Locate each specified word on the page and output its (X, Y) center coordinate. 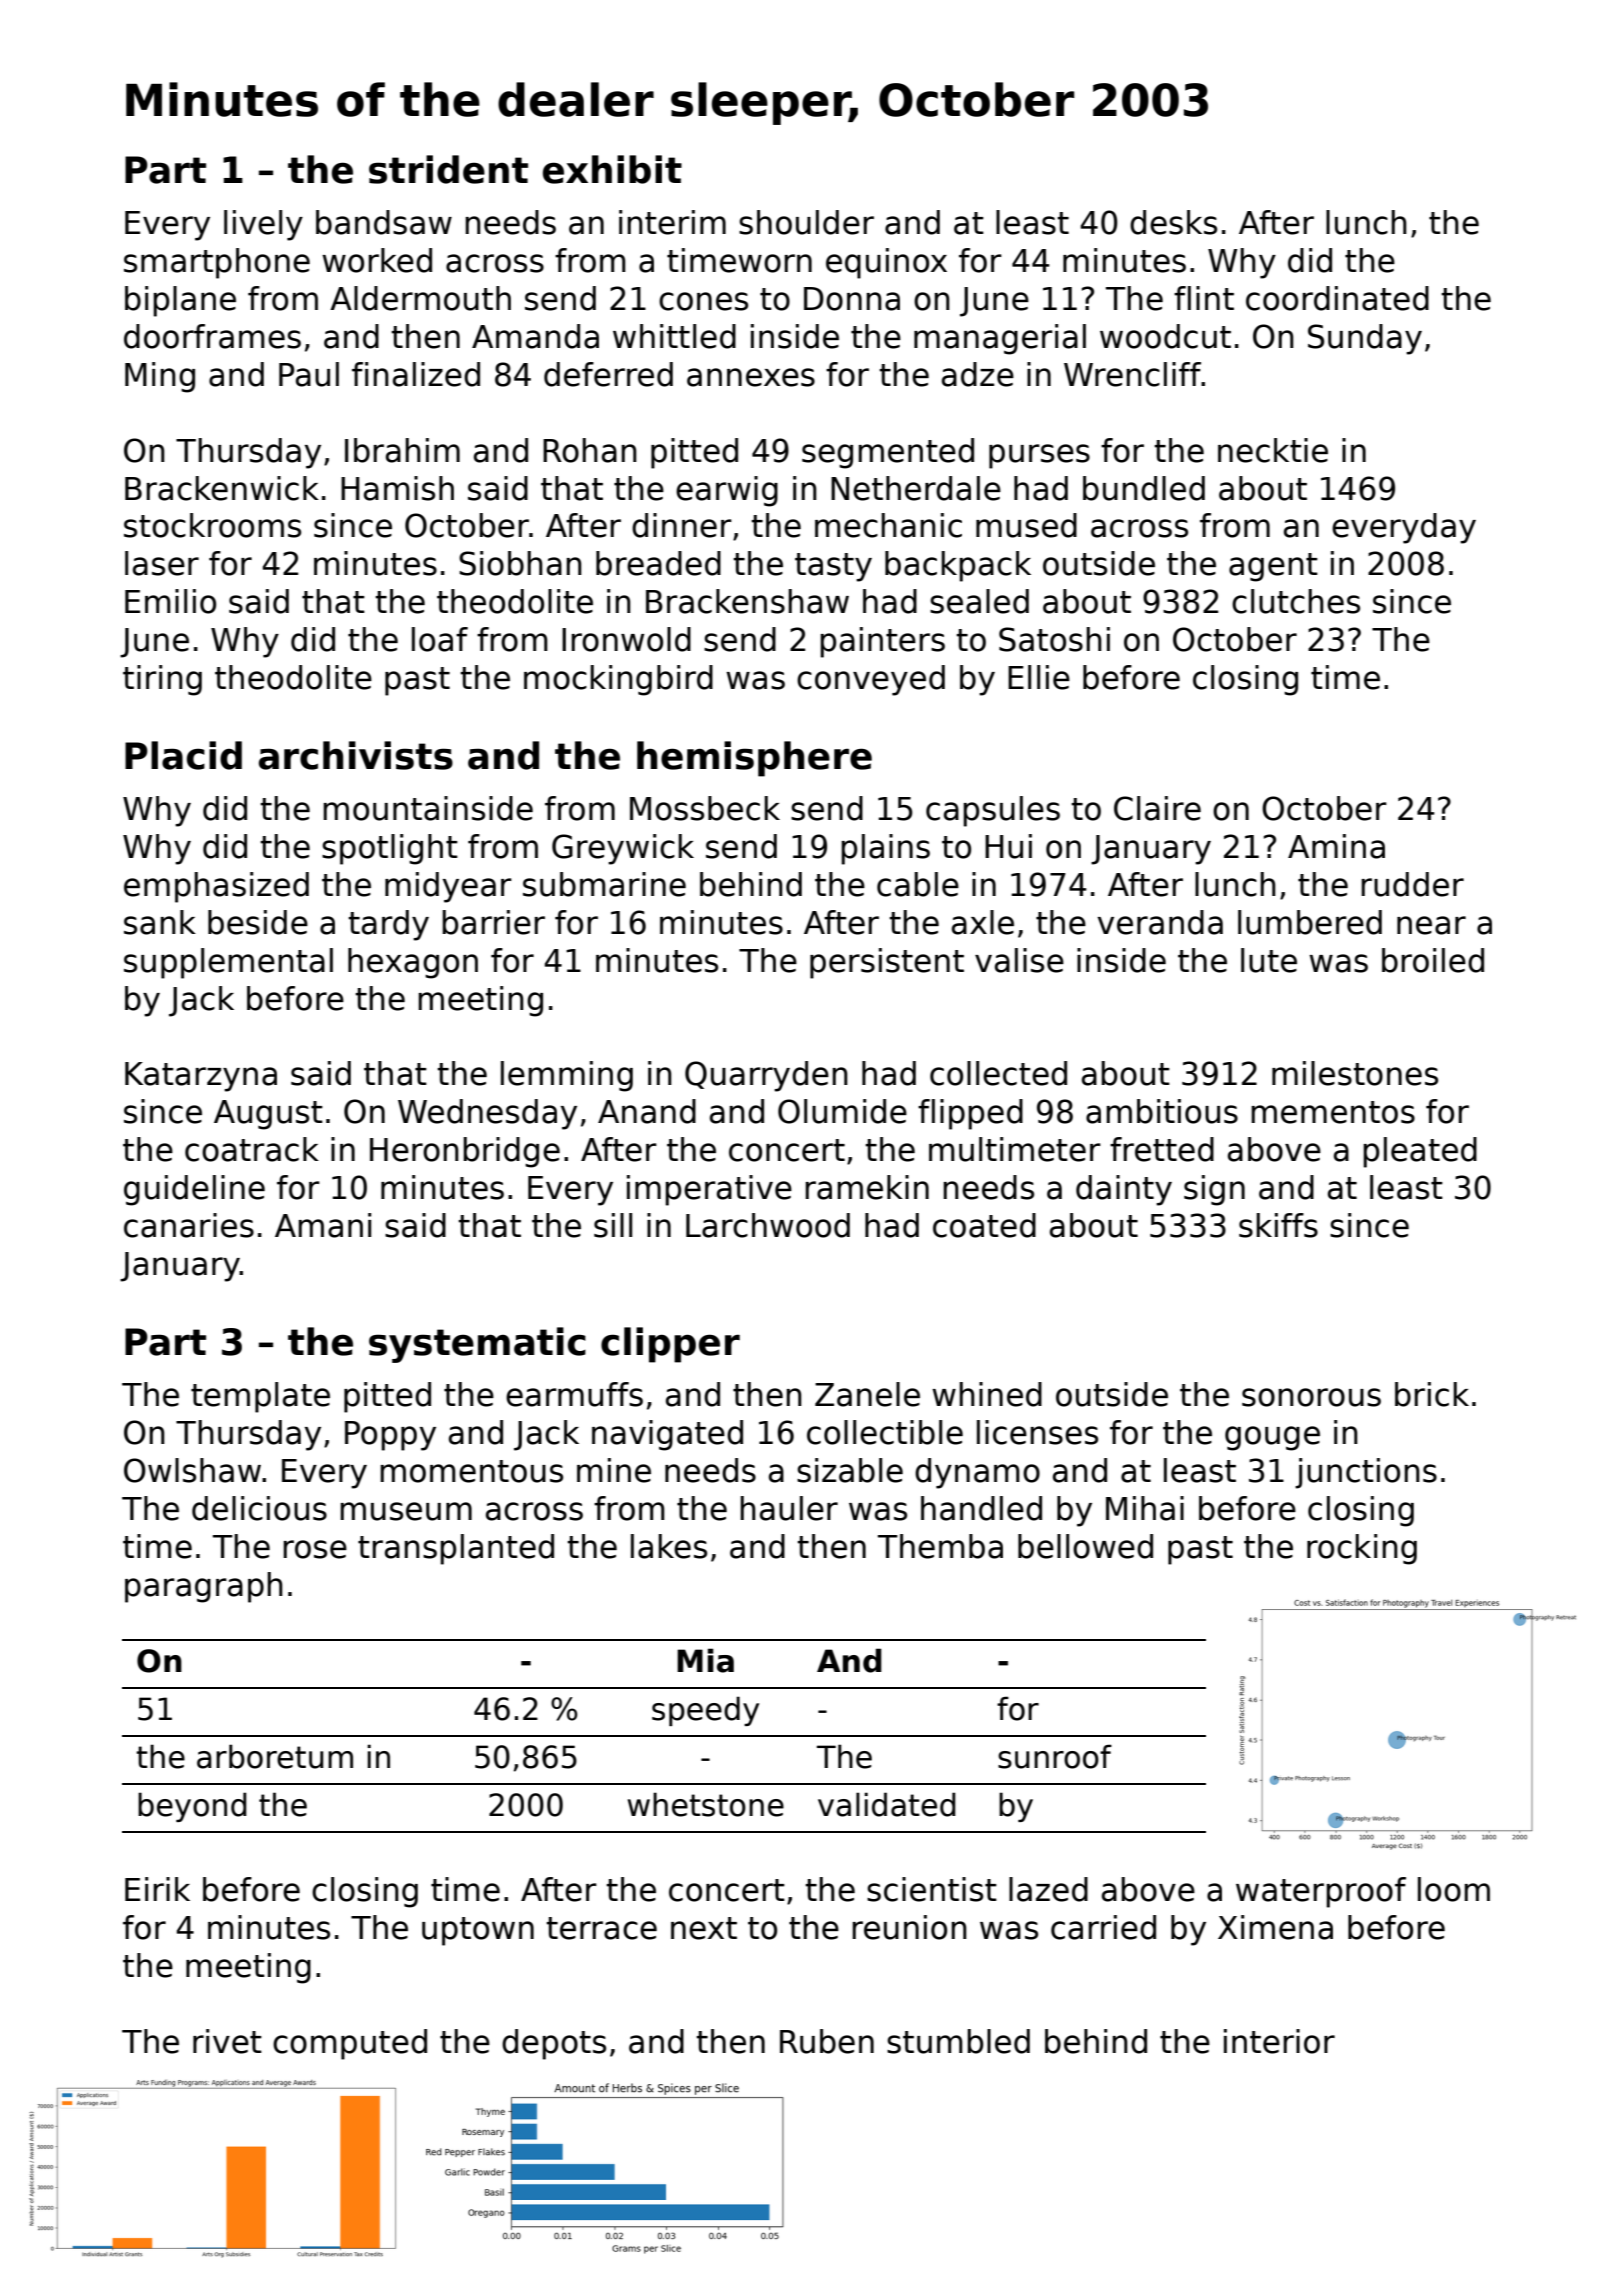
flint (1204, 298)
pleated (1420, 1152)
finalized (416, 374)
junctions (1366, 1473)
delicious (259, 1508)
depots (554, 2044)
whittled (674, 336)
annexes (751, 377)
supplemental (228, 963)
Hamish (397, 488)
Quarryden (766, 1076)
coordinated (1337, 298)
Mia (705, 1660)
